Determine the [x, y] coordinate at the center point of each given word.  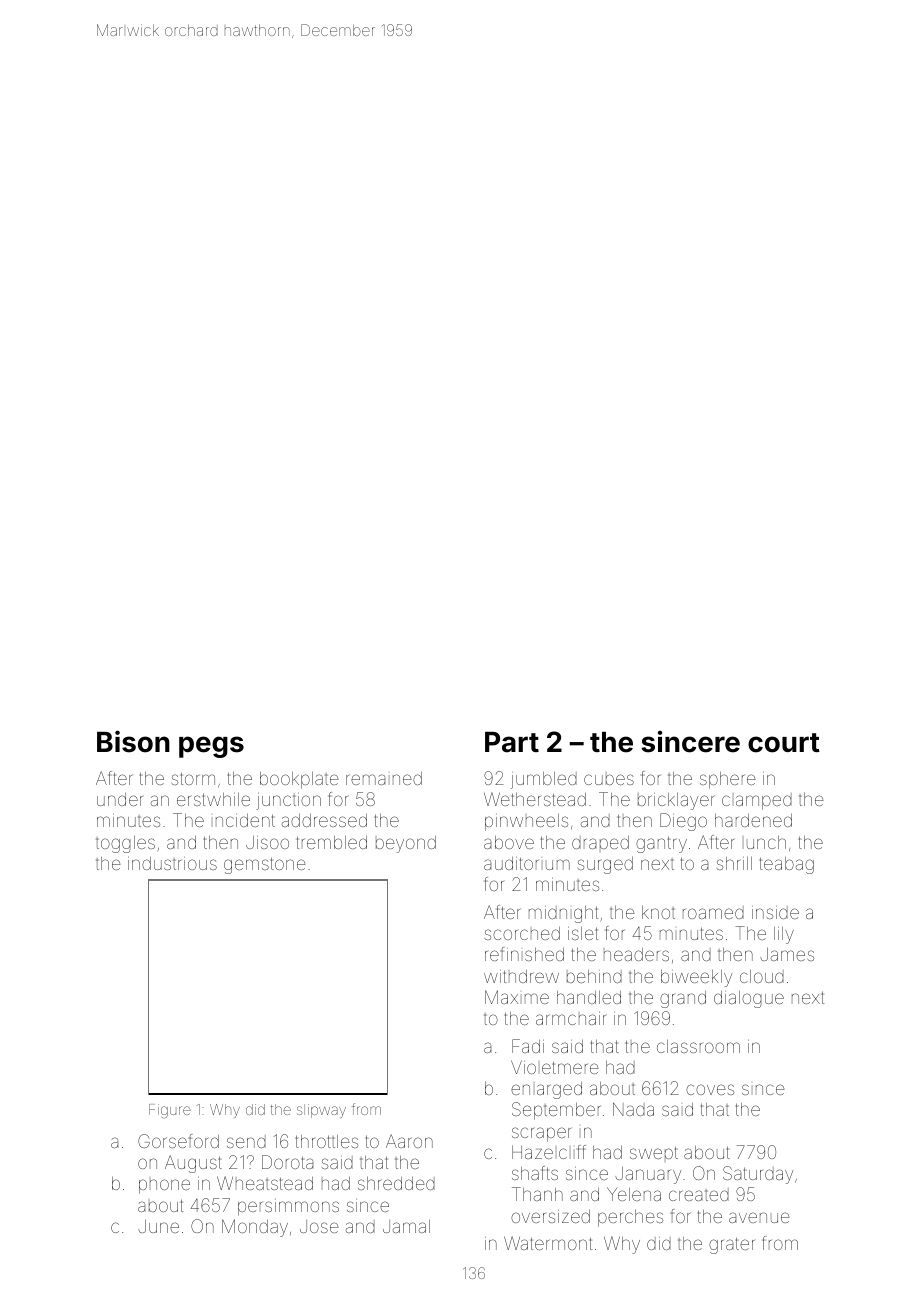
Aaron [409, 1141]
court [784, 743]
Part [512, 742]
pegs [211, 747]
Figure [170, 1111]
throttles [327, 1141]
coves [710, 1089]
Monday [255, 1228]
